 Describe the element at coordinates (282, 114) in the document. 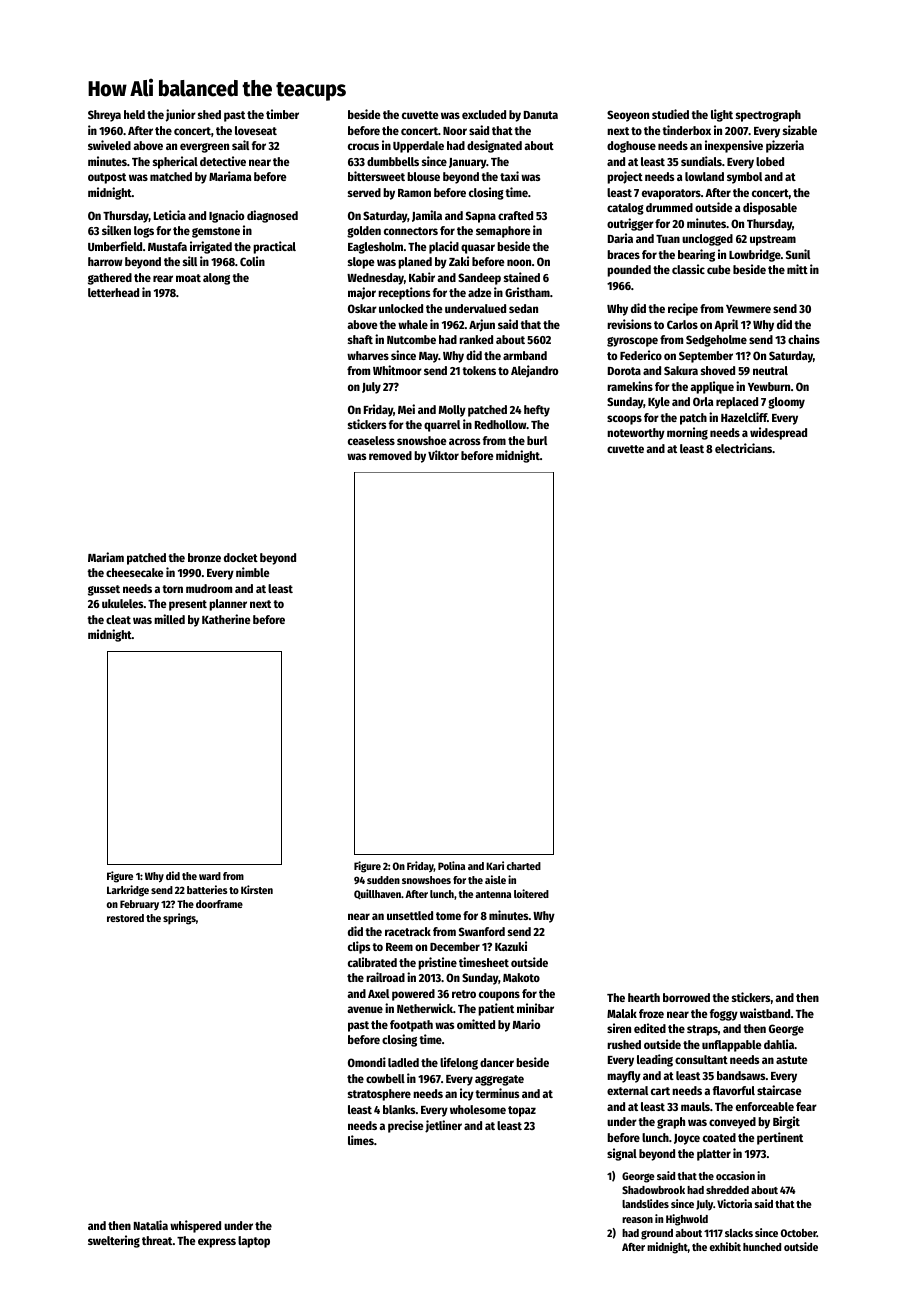

I see `timber` at that location.
